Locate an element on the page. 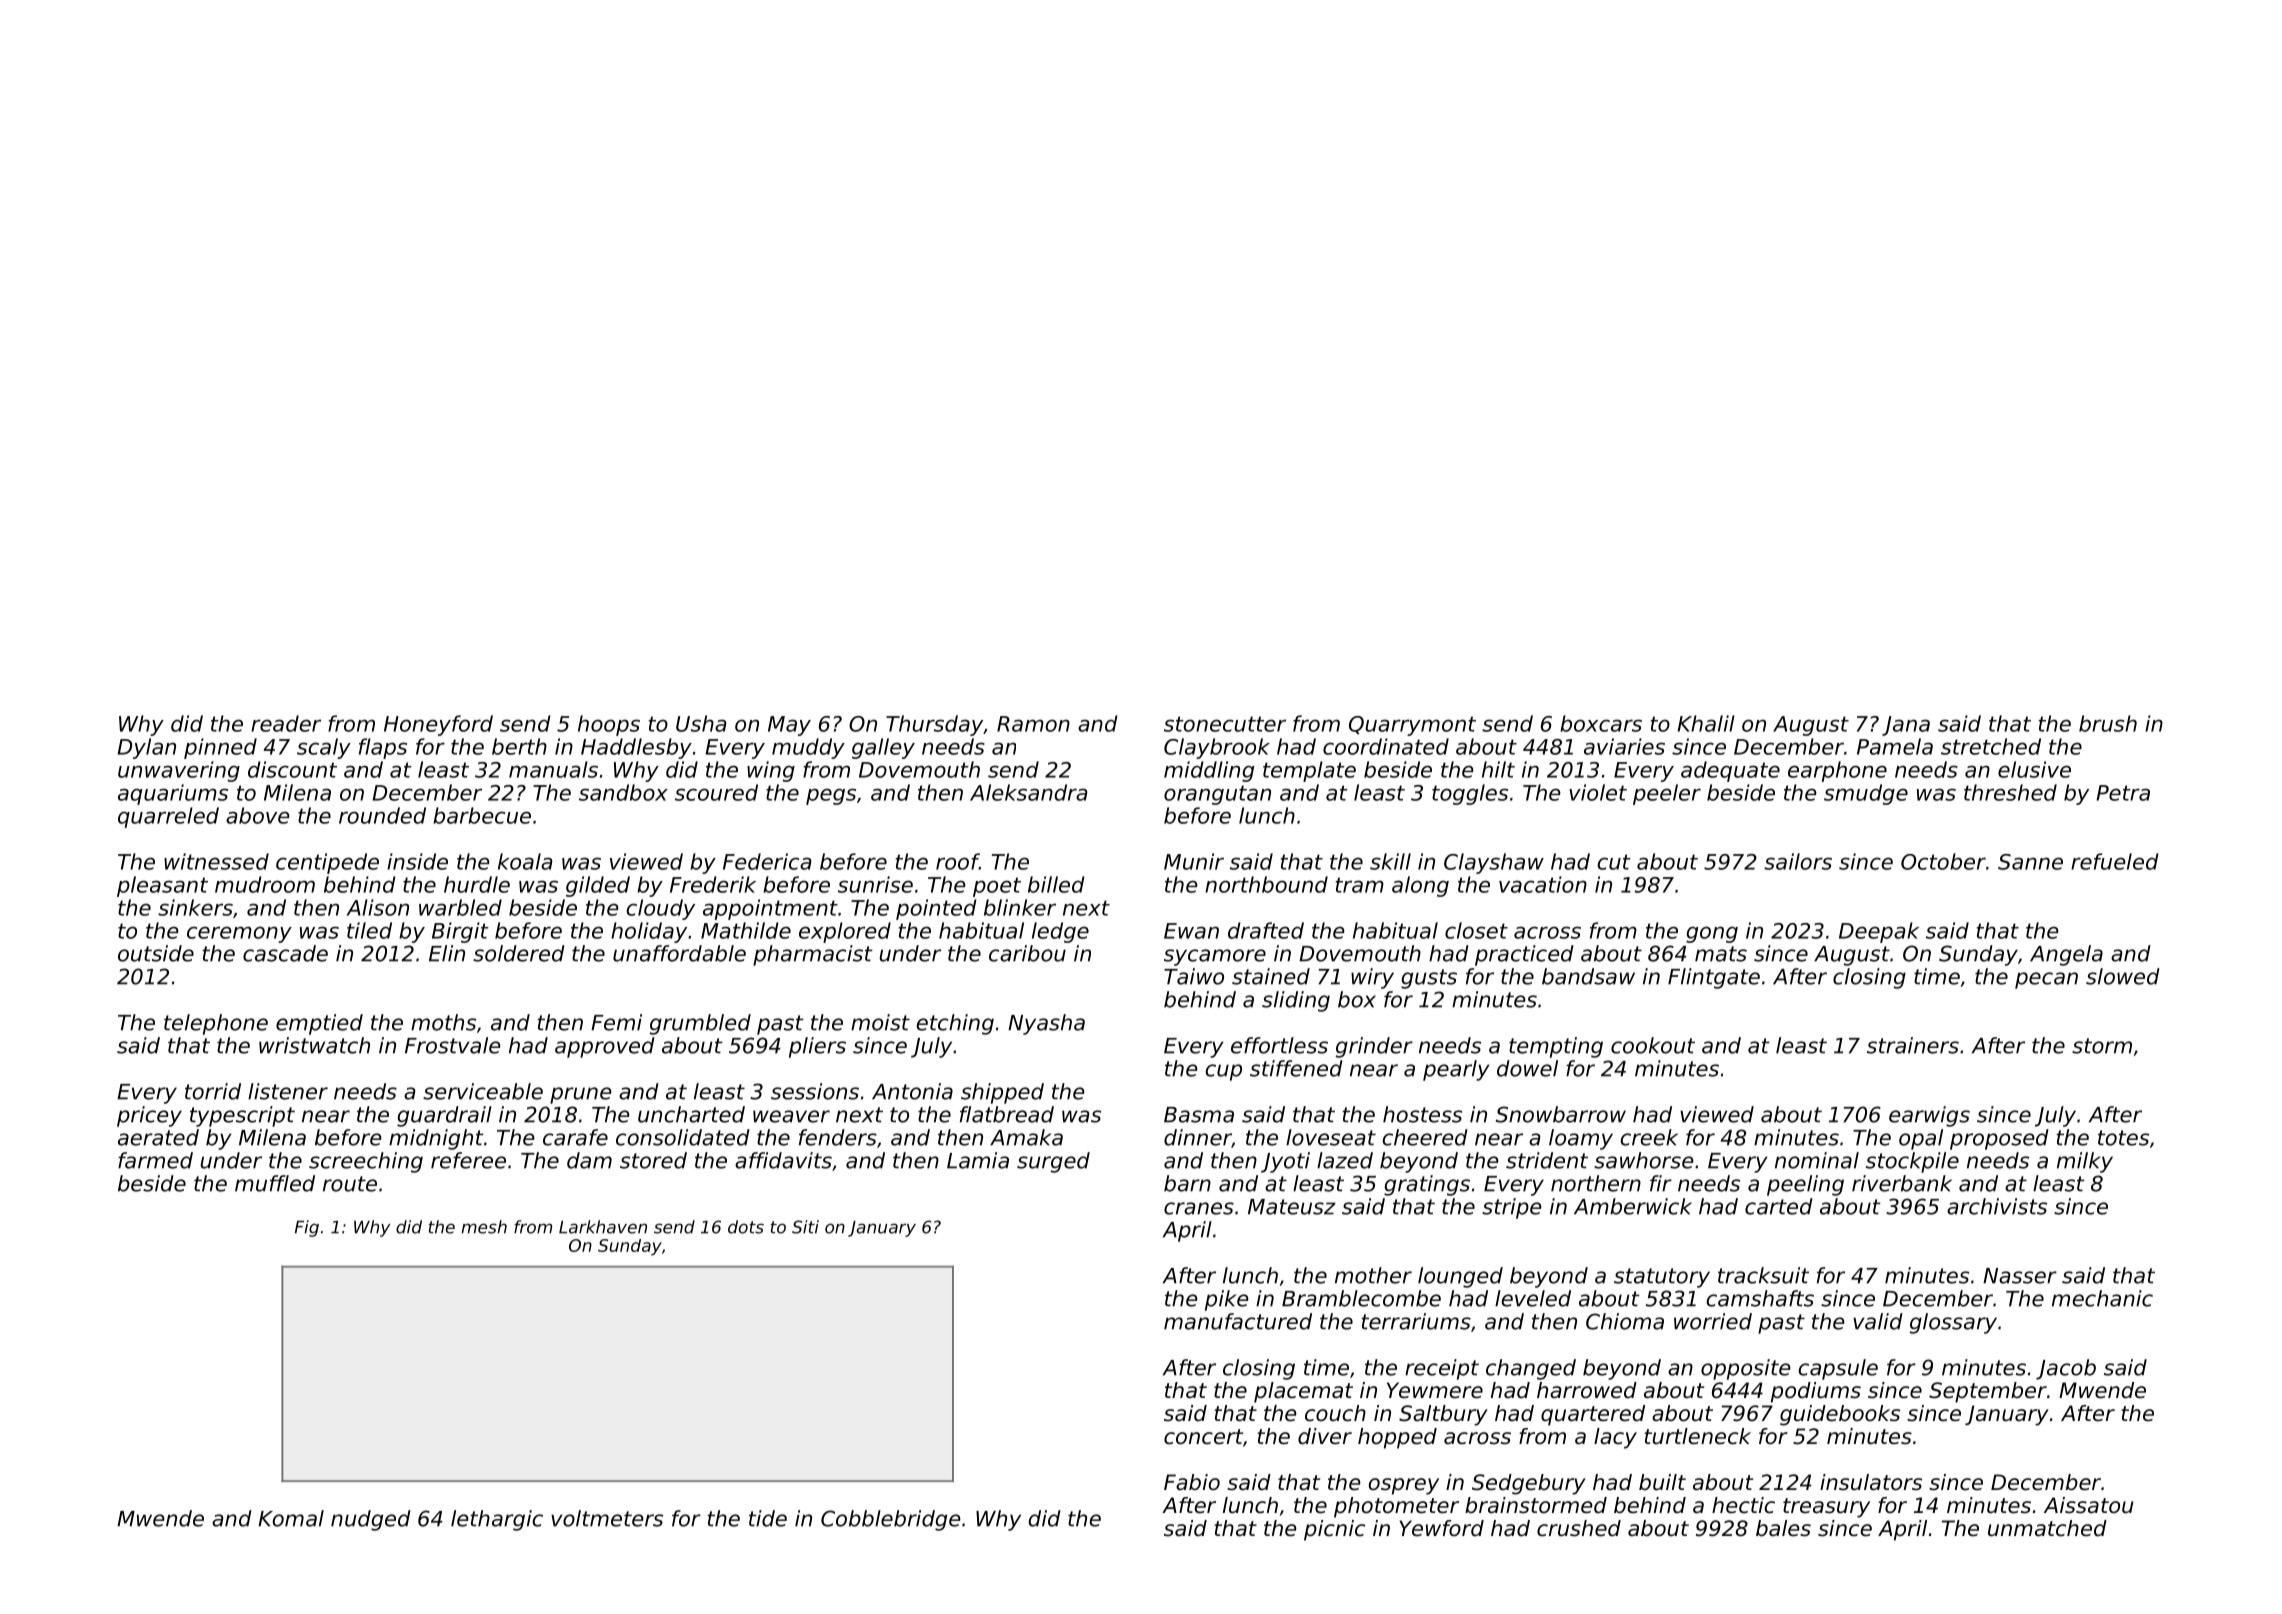 The width and height of the image is (2282, 1614). wristwatch is located at coordinates (314, 1045).
